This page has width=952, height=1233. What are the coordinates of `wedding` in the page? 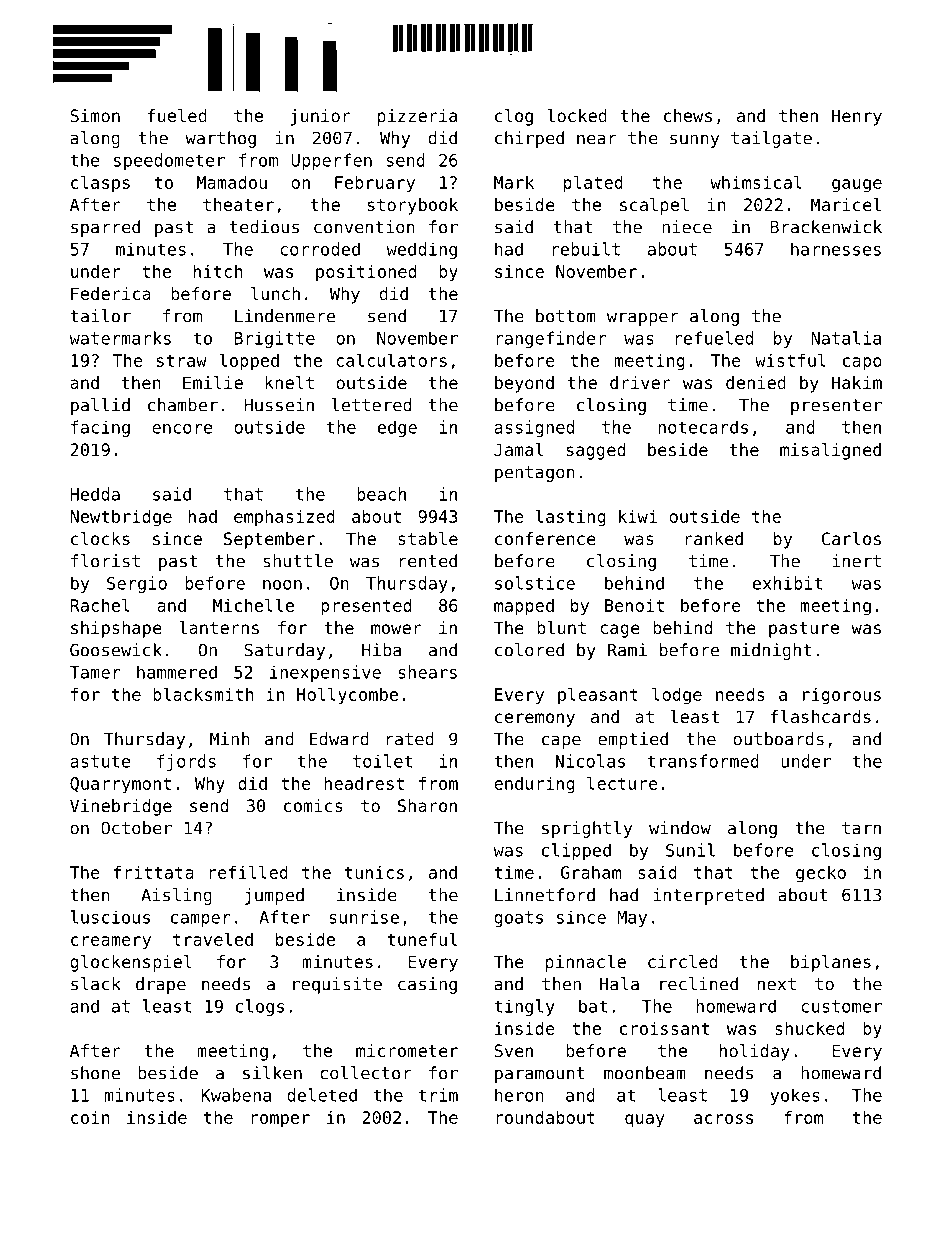 It's located at (421, 250).
